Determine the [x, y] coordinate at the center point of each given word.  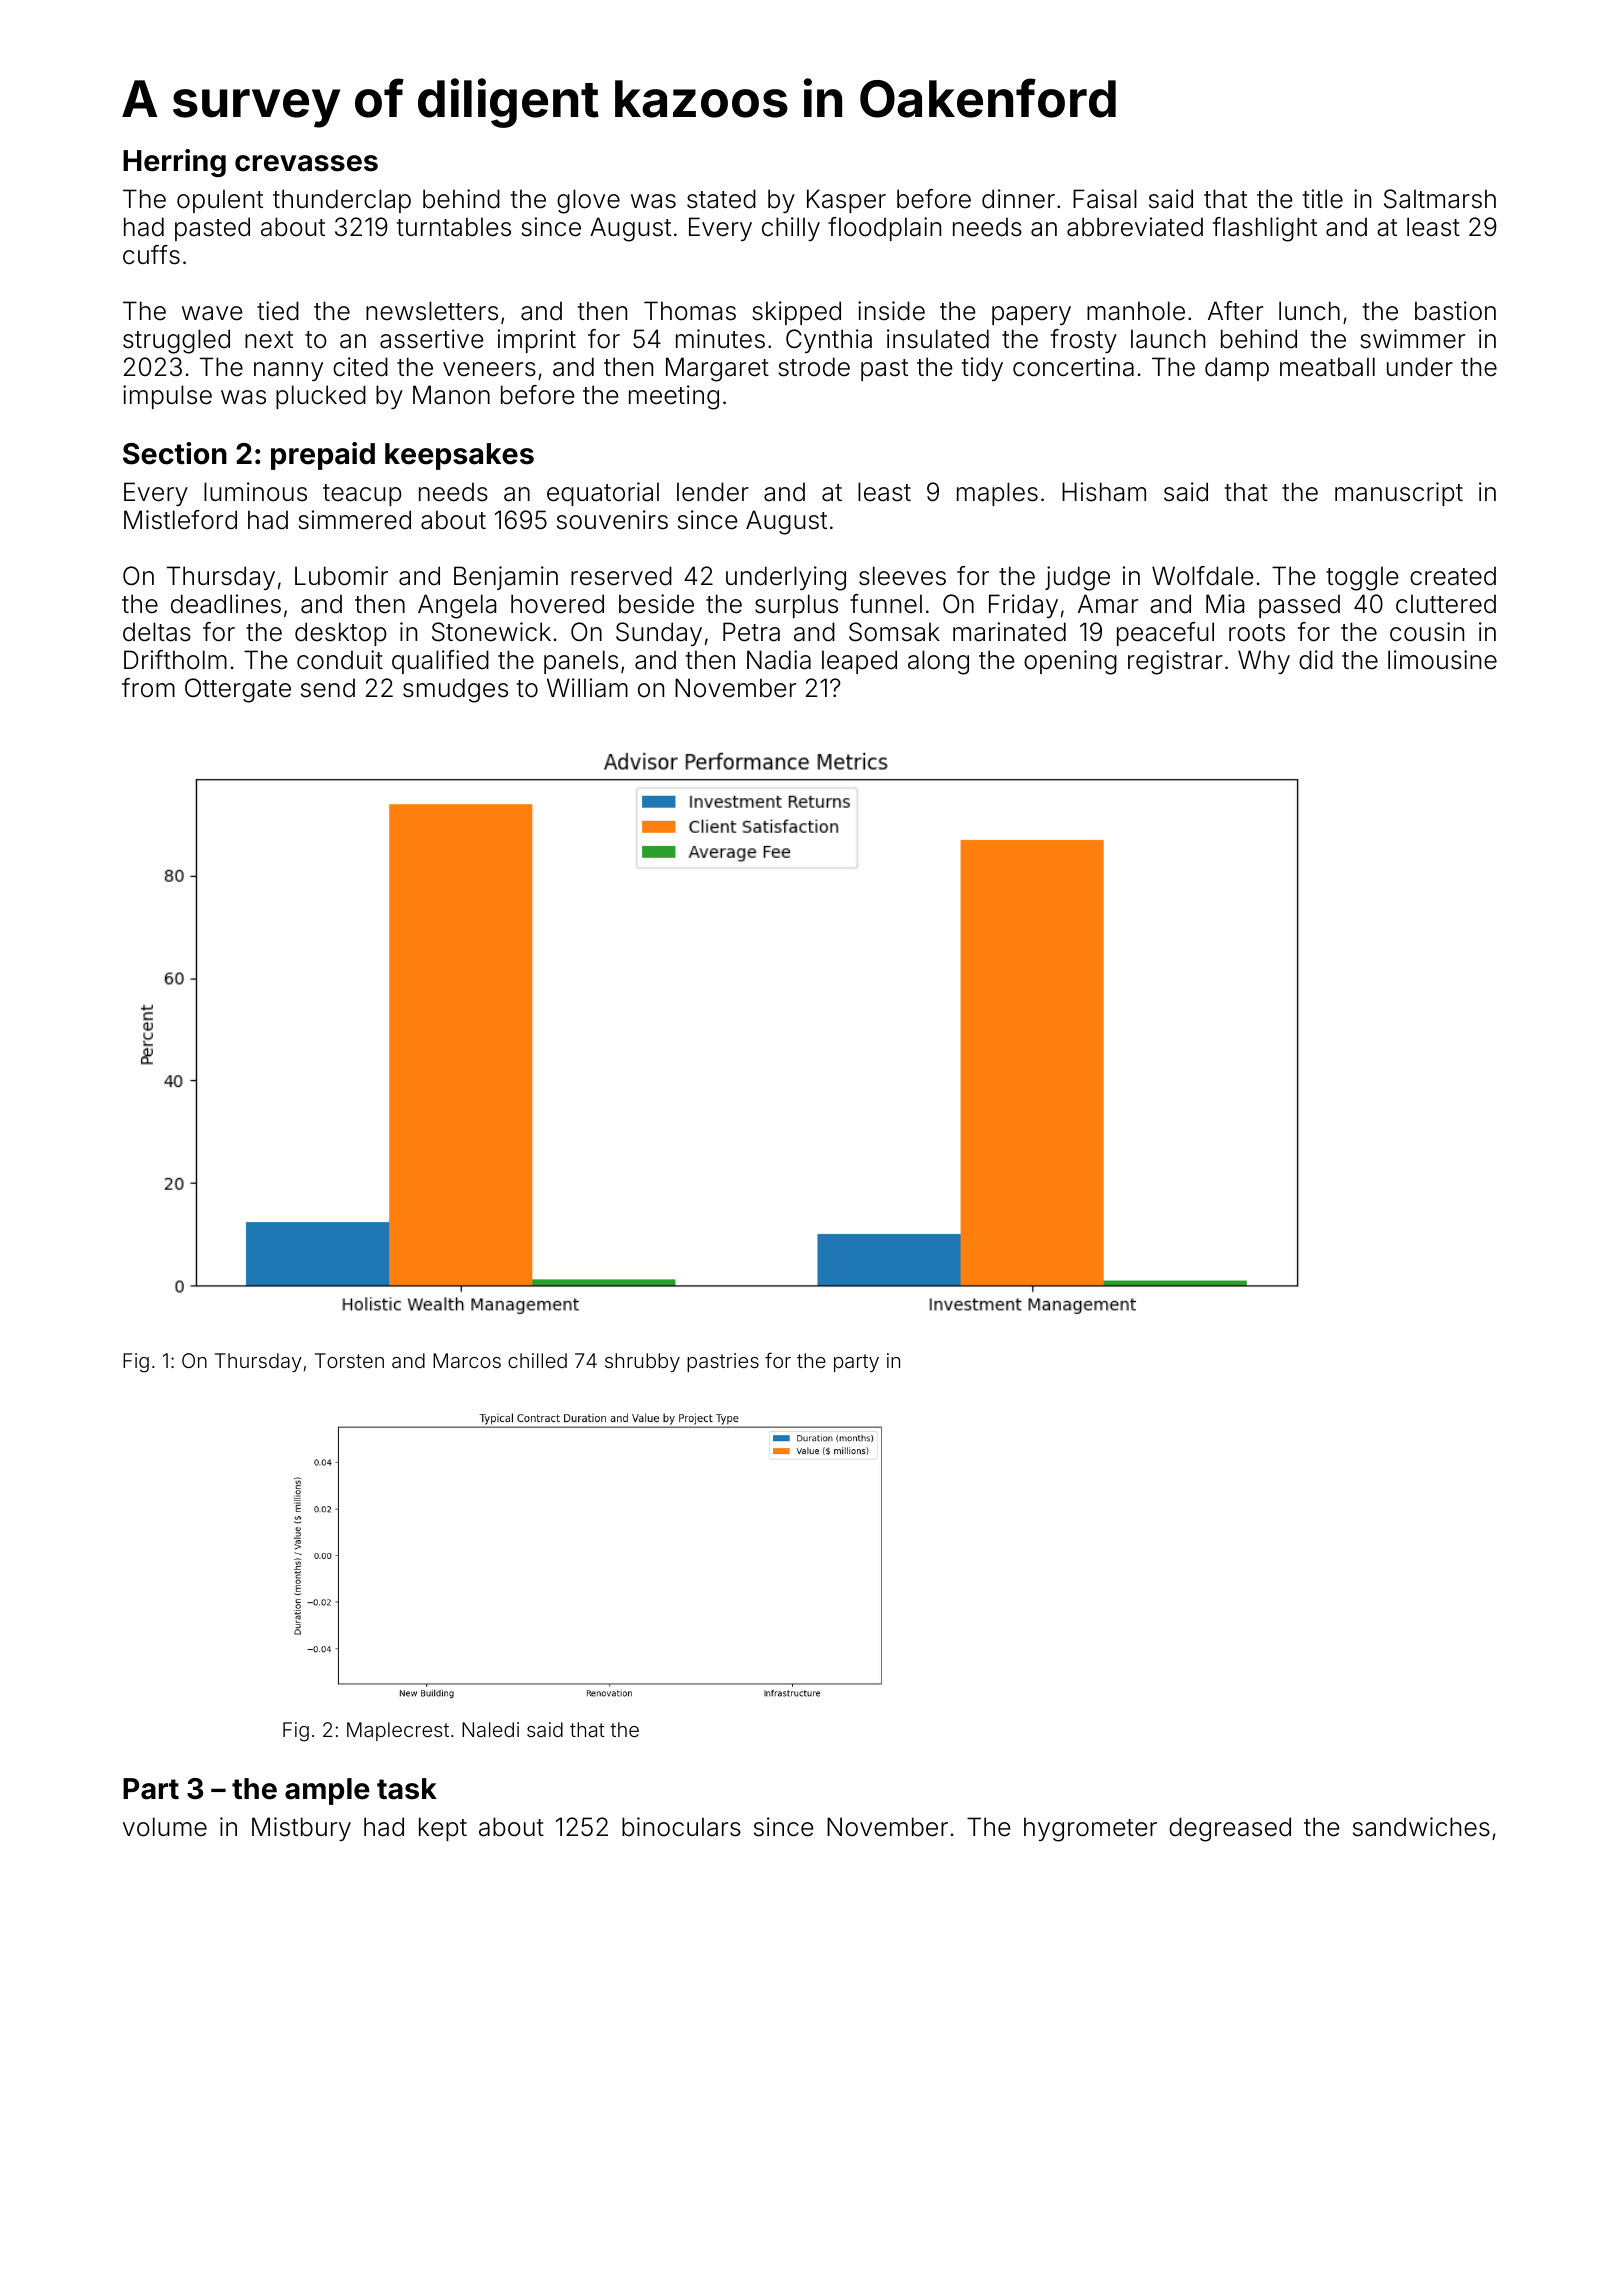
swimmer [1412, 339]
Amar [1108, 604]
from [148, 688]
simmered [354, 520]
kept [443, 1829]
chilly [791, 229]
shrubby [642, 1362]
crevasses [306, 163]
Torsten [349, 1360]
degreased [1230, 1829]
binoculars [681, 1827]
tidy [982, 369]
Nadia [779, 660]
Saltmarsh [1440, 199]
